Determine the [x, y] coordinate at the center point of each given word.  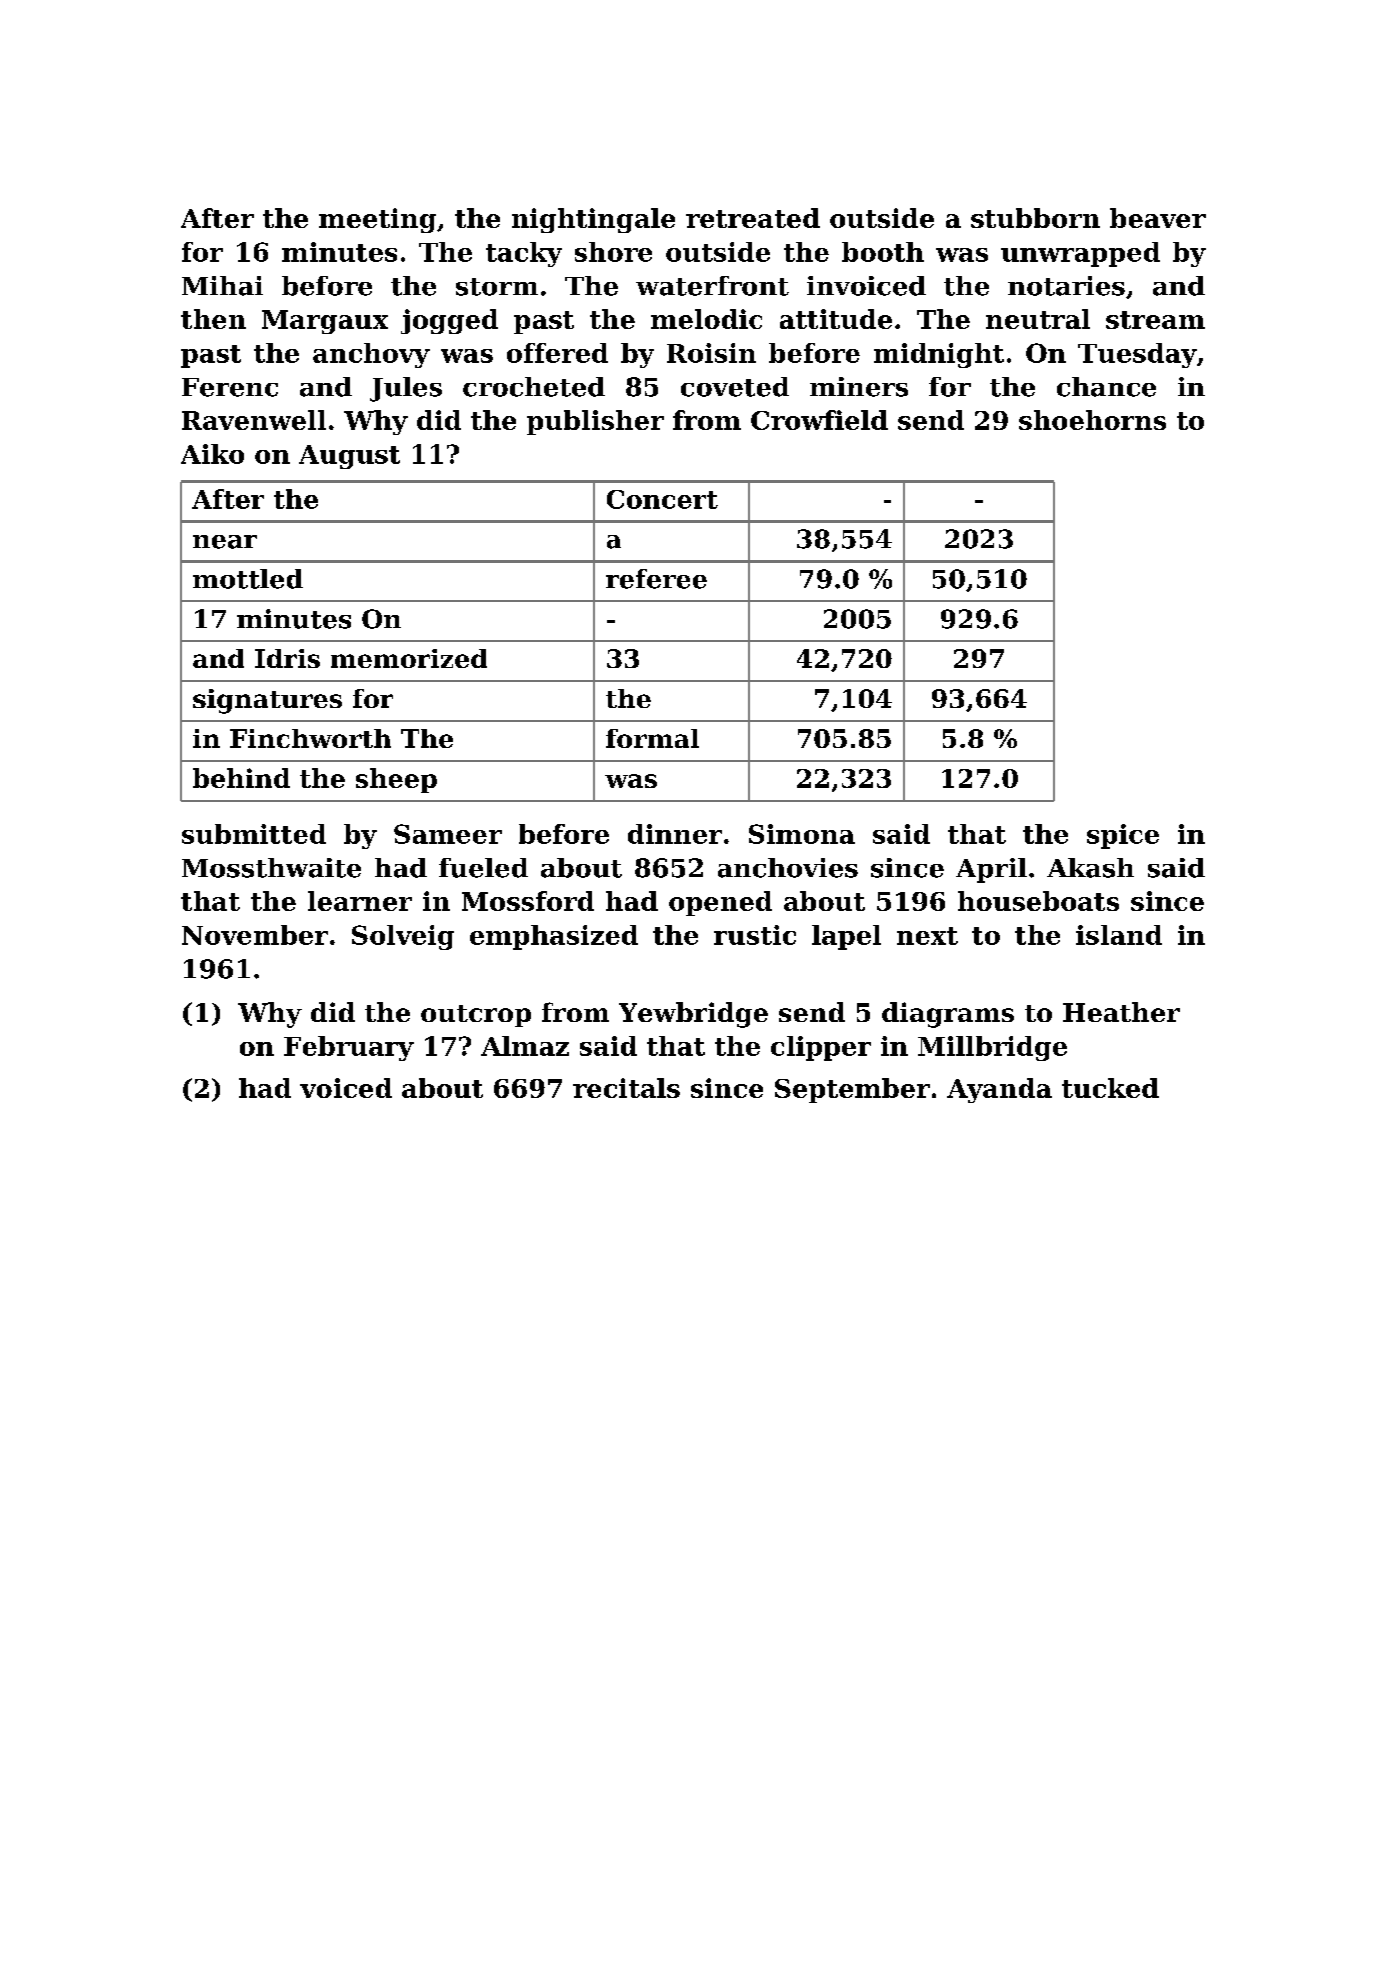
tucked [1110, 1088]
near [225, 542]
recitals [626, 1088]
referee [656, 579]
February [349, 1048]
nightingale [593, 220]
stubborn [1035, 218]
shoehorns [1092, 420]
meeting [377, 220]
